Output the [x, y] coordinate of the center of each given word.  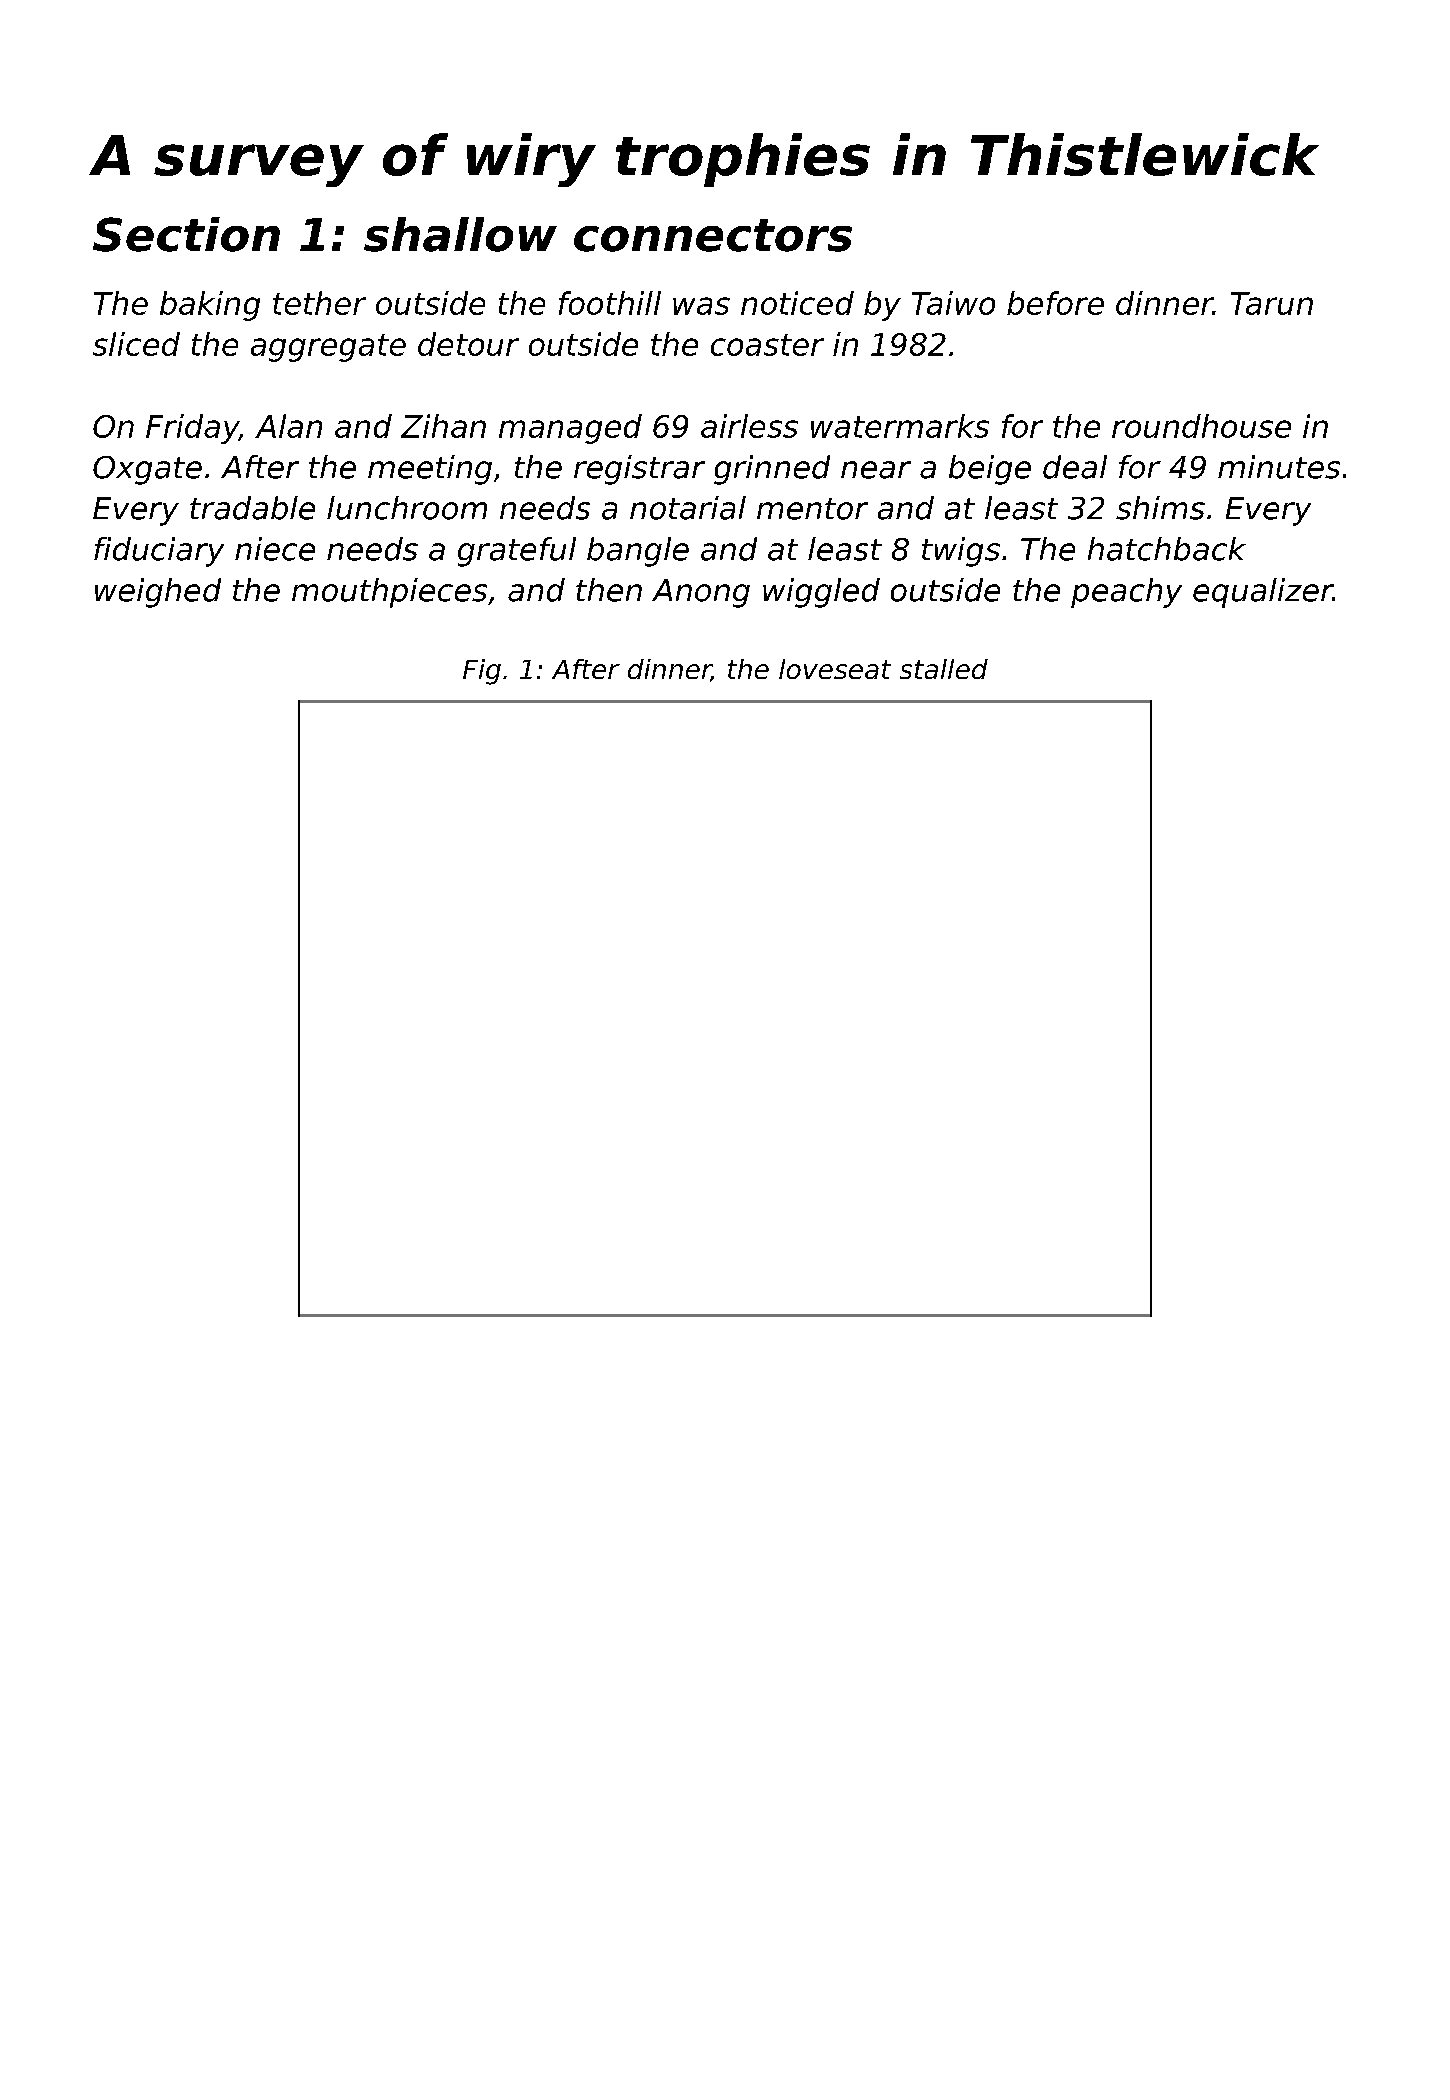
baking [210, 306]
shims [1160, 508]
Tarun [1272, 303]
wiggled [821, 593]
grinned [772, 470]
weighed [158, 593]
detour [468, 344]
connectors [713, 235]
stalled [944, 669]
